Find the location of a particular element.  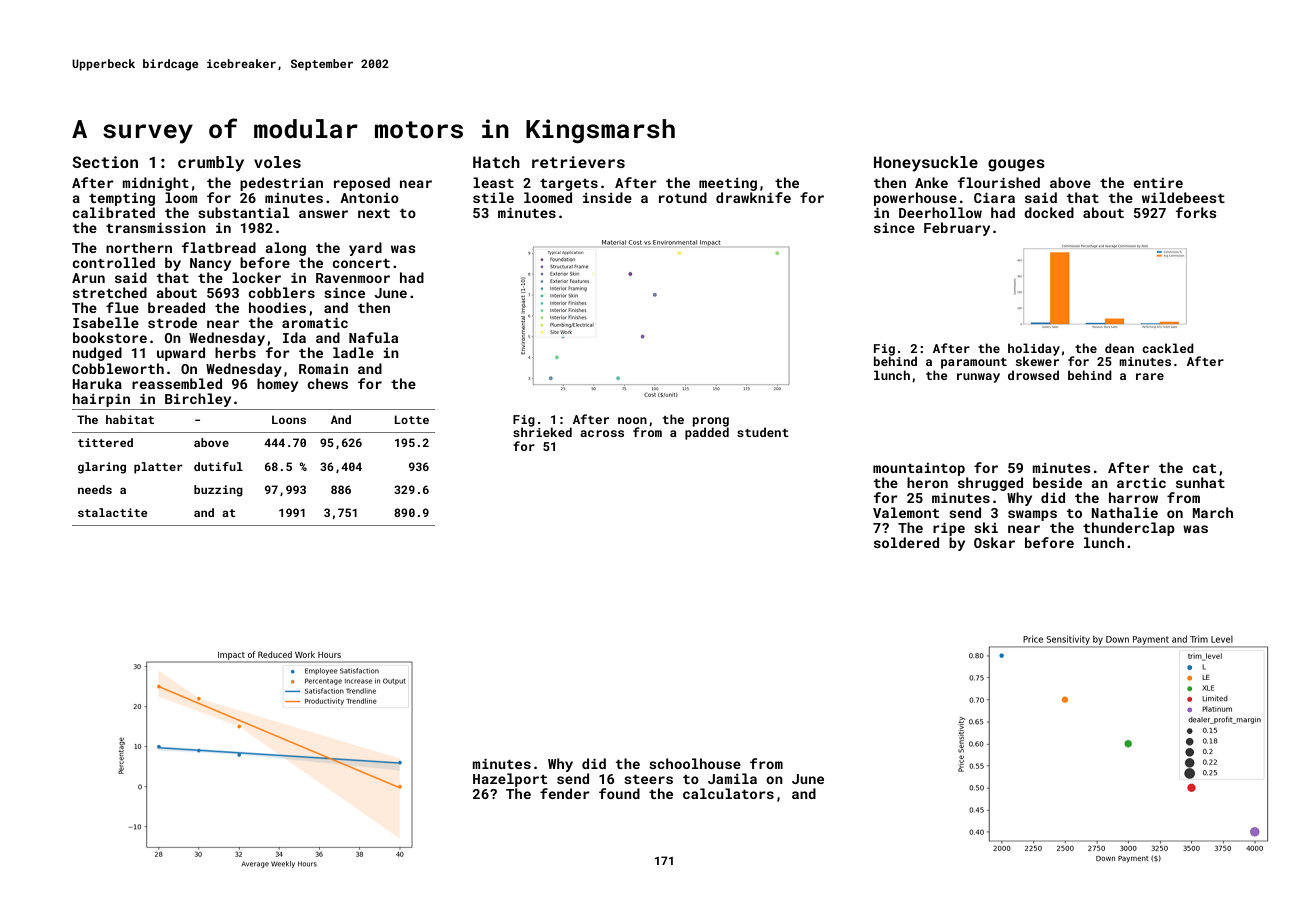

inside is located at coordinates (607, 197).
